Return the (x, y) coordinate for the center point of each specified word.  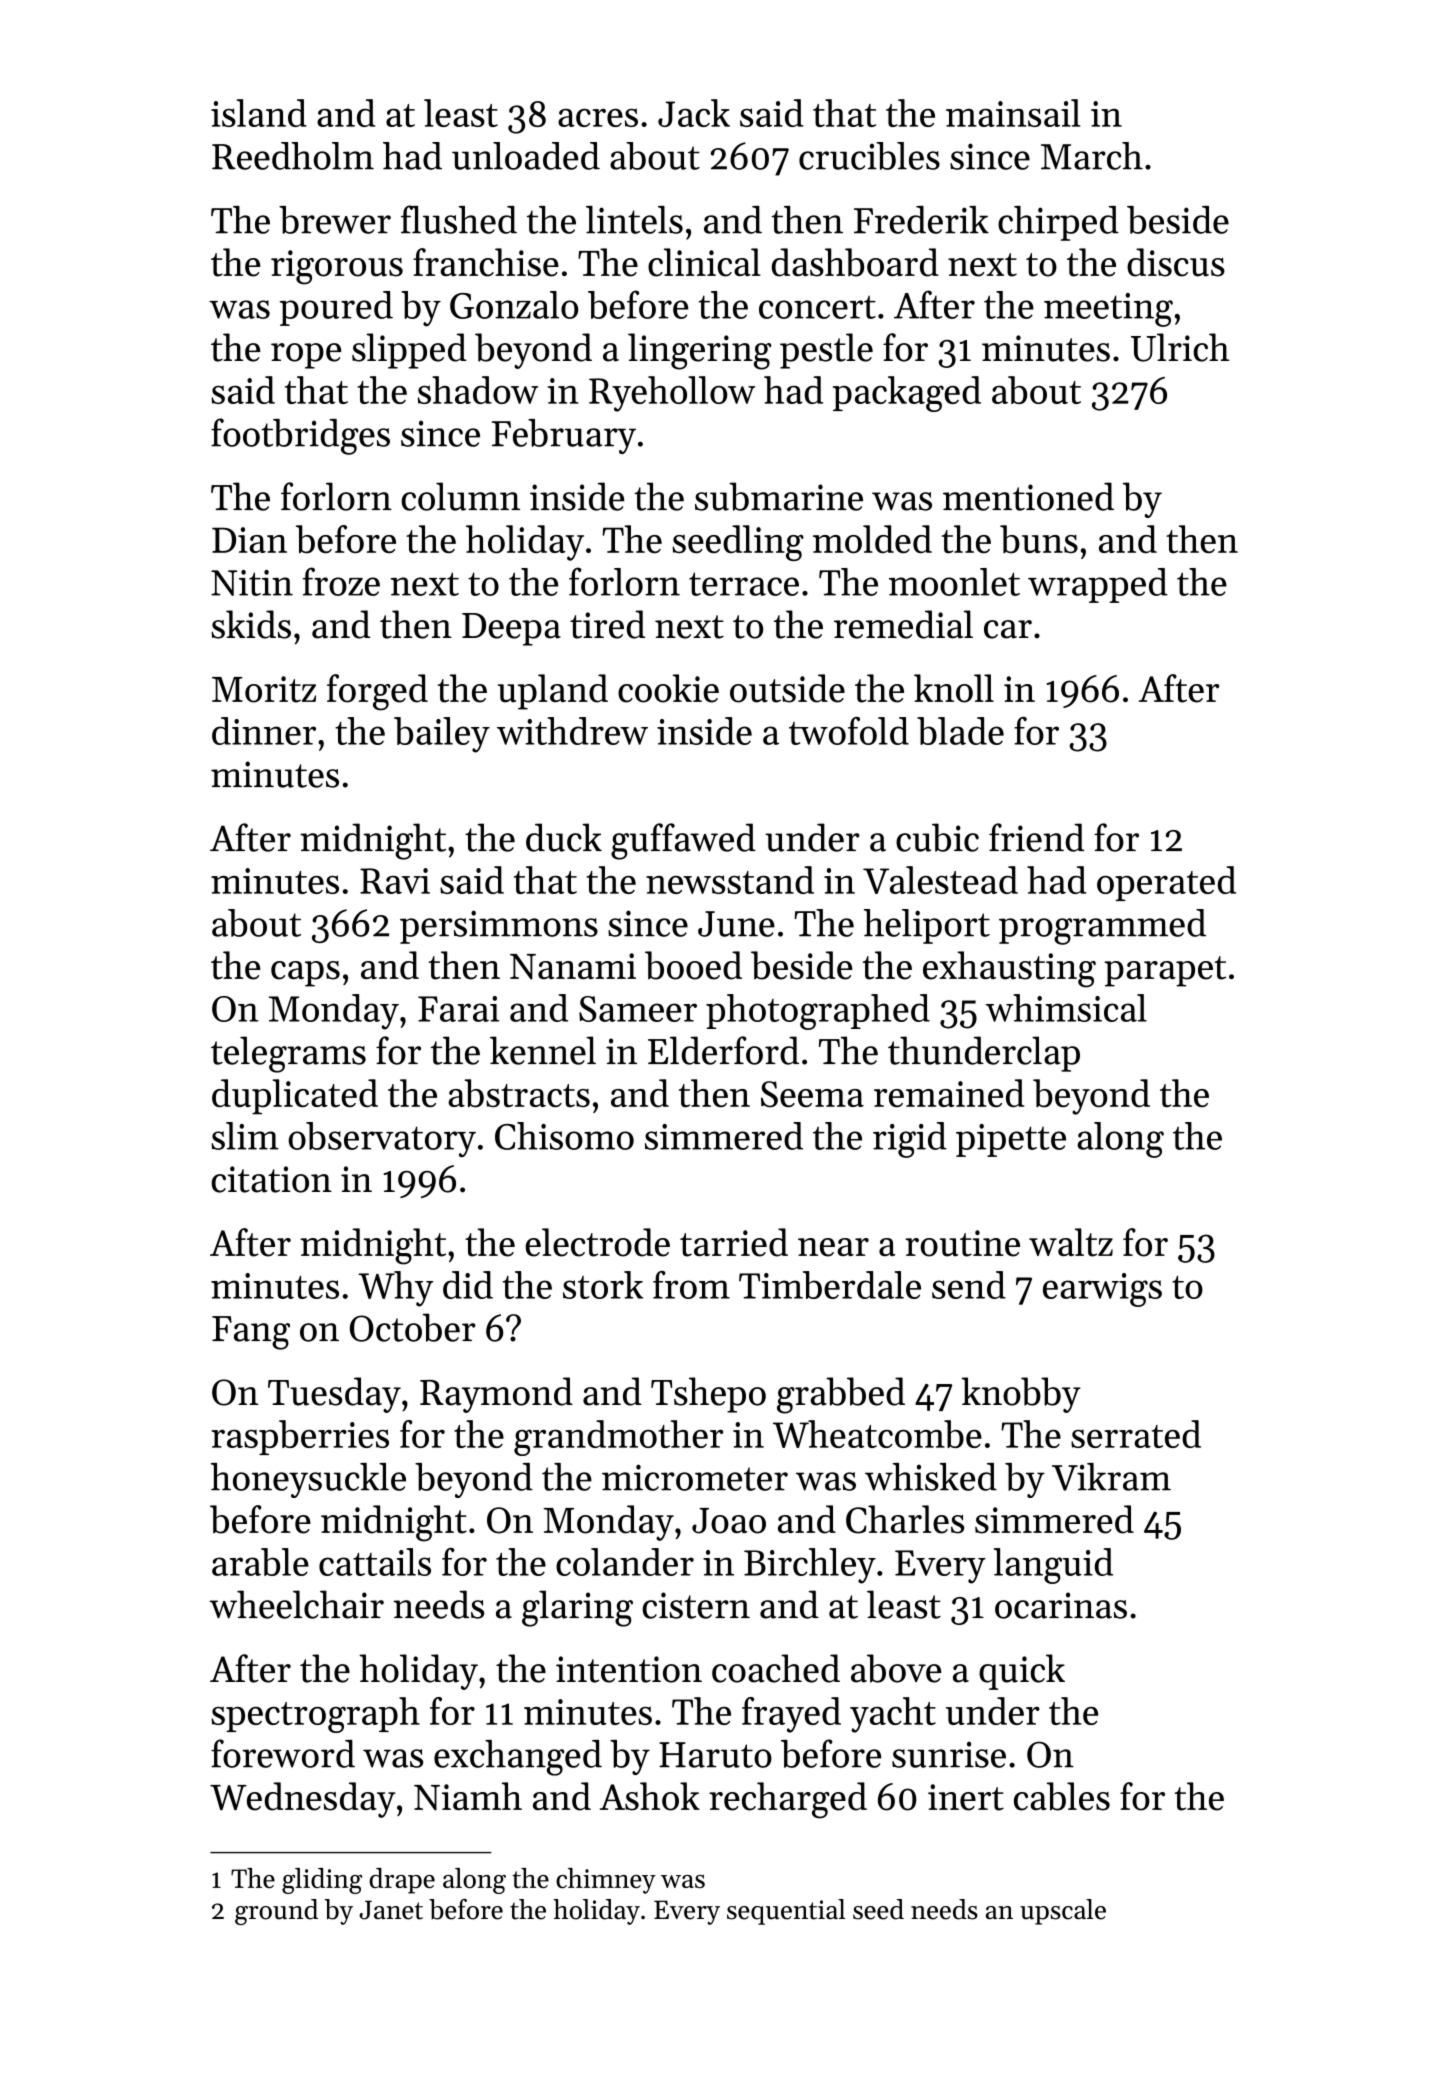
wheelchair (296, 1604)
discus (1176, 262)
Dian (249, 540)
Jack (694, 113)
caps (305, 974)
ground (276, 1912)
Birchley (810, 1566)
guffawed (683, 841)
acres (598, 117)
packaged (907, 394)
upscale (1063, 1912)
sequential (786, 1912)
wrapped (1098, 585)
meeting (1108, 310)
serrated (1136, 1434)
